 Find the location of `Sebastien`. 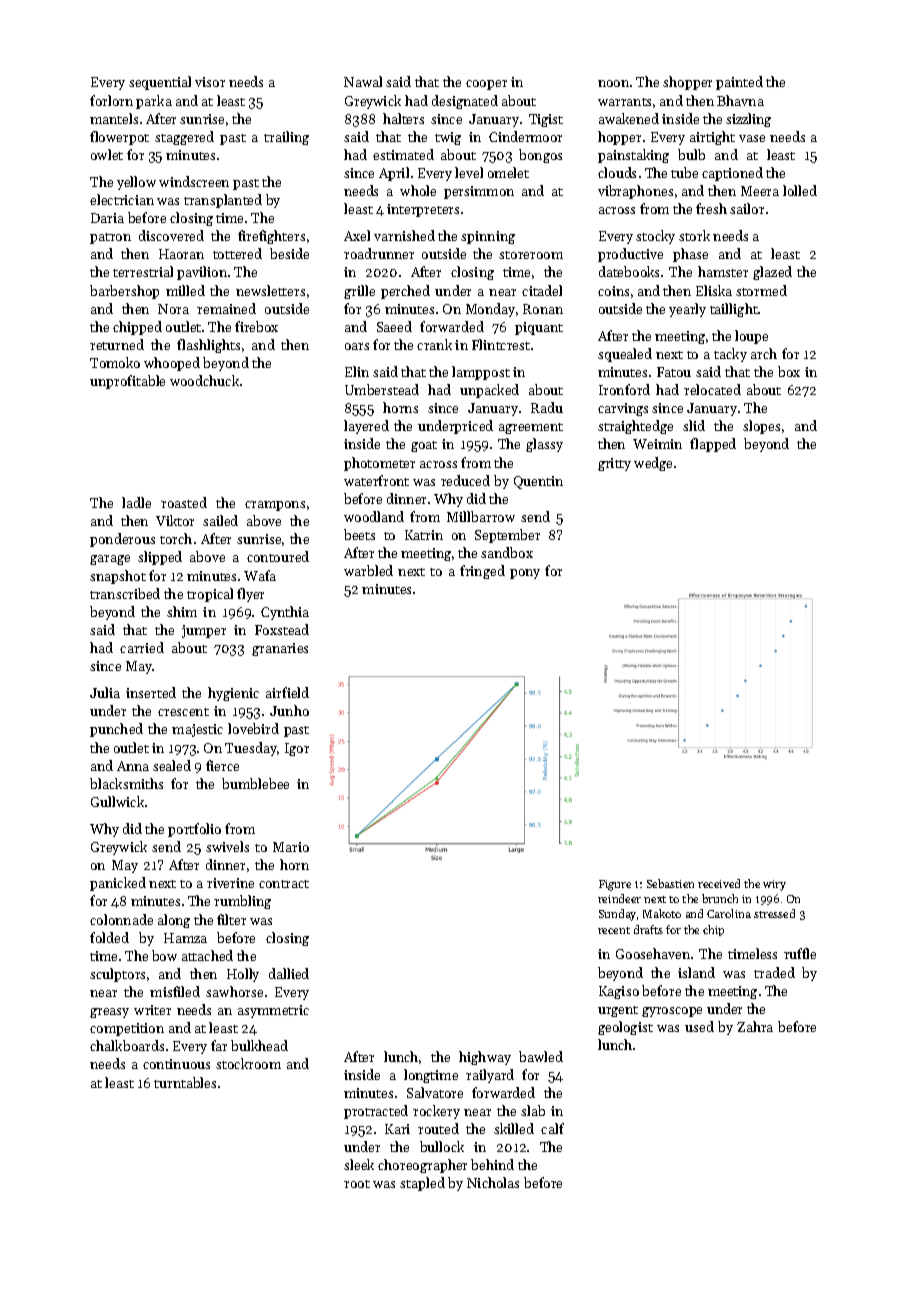

Sebastien is located at coordinates (670, 883).
